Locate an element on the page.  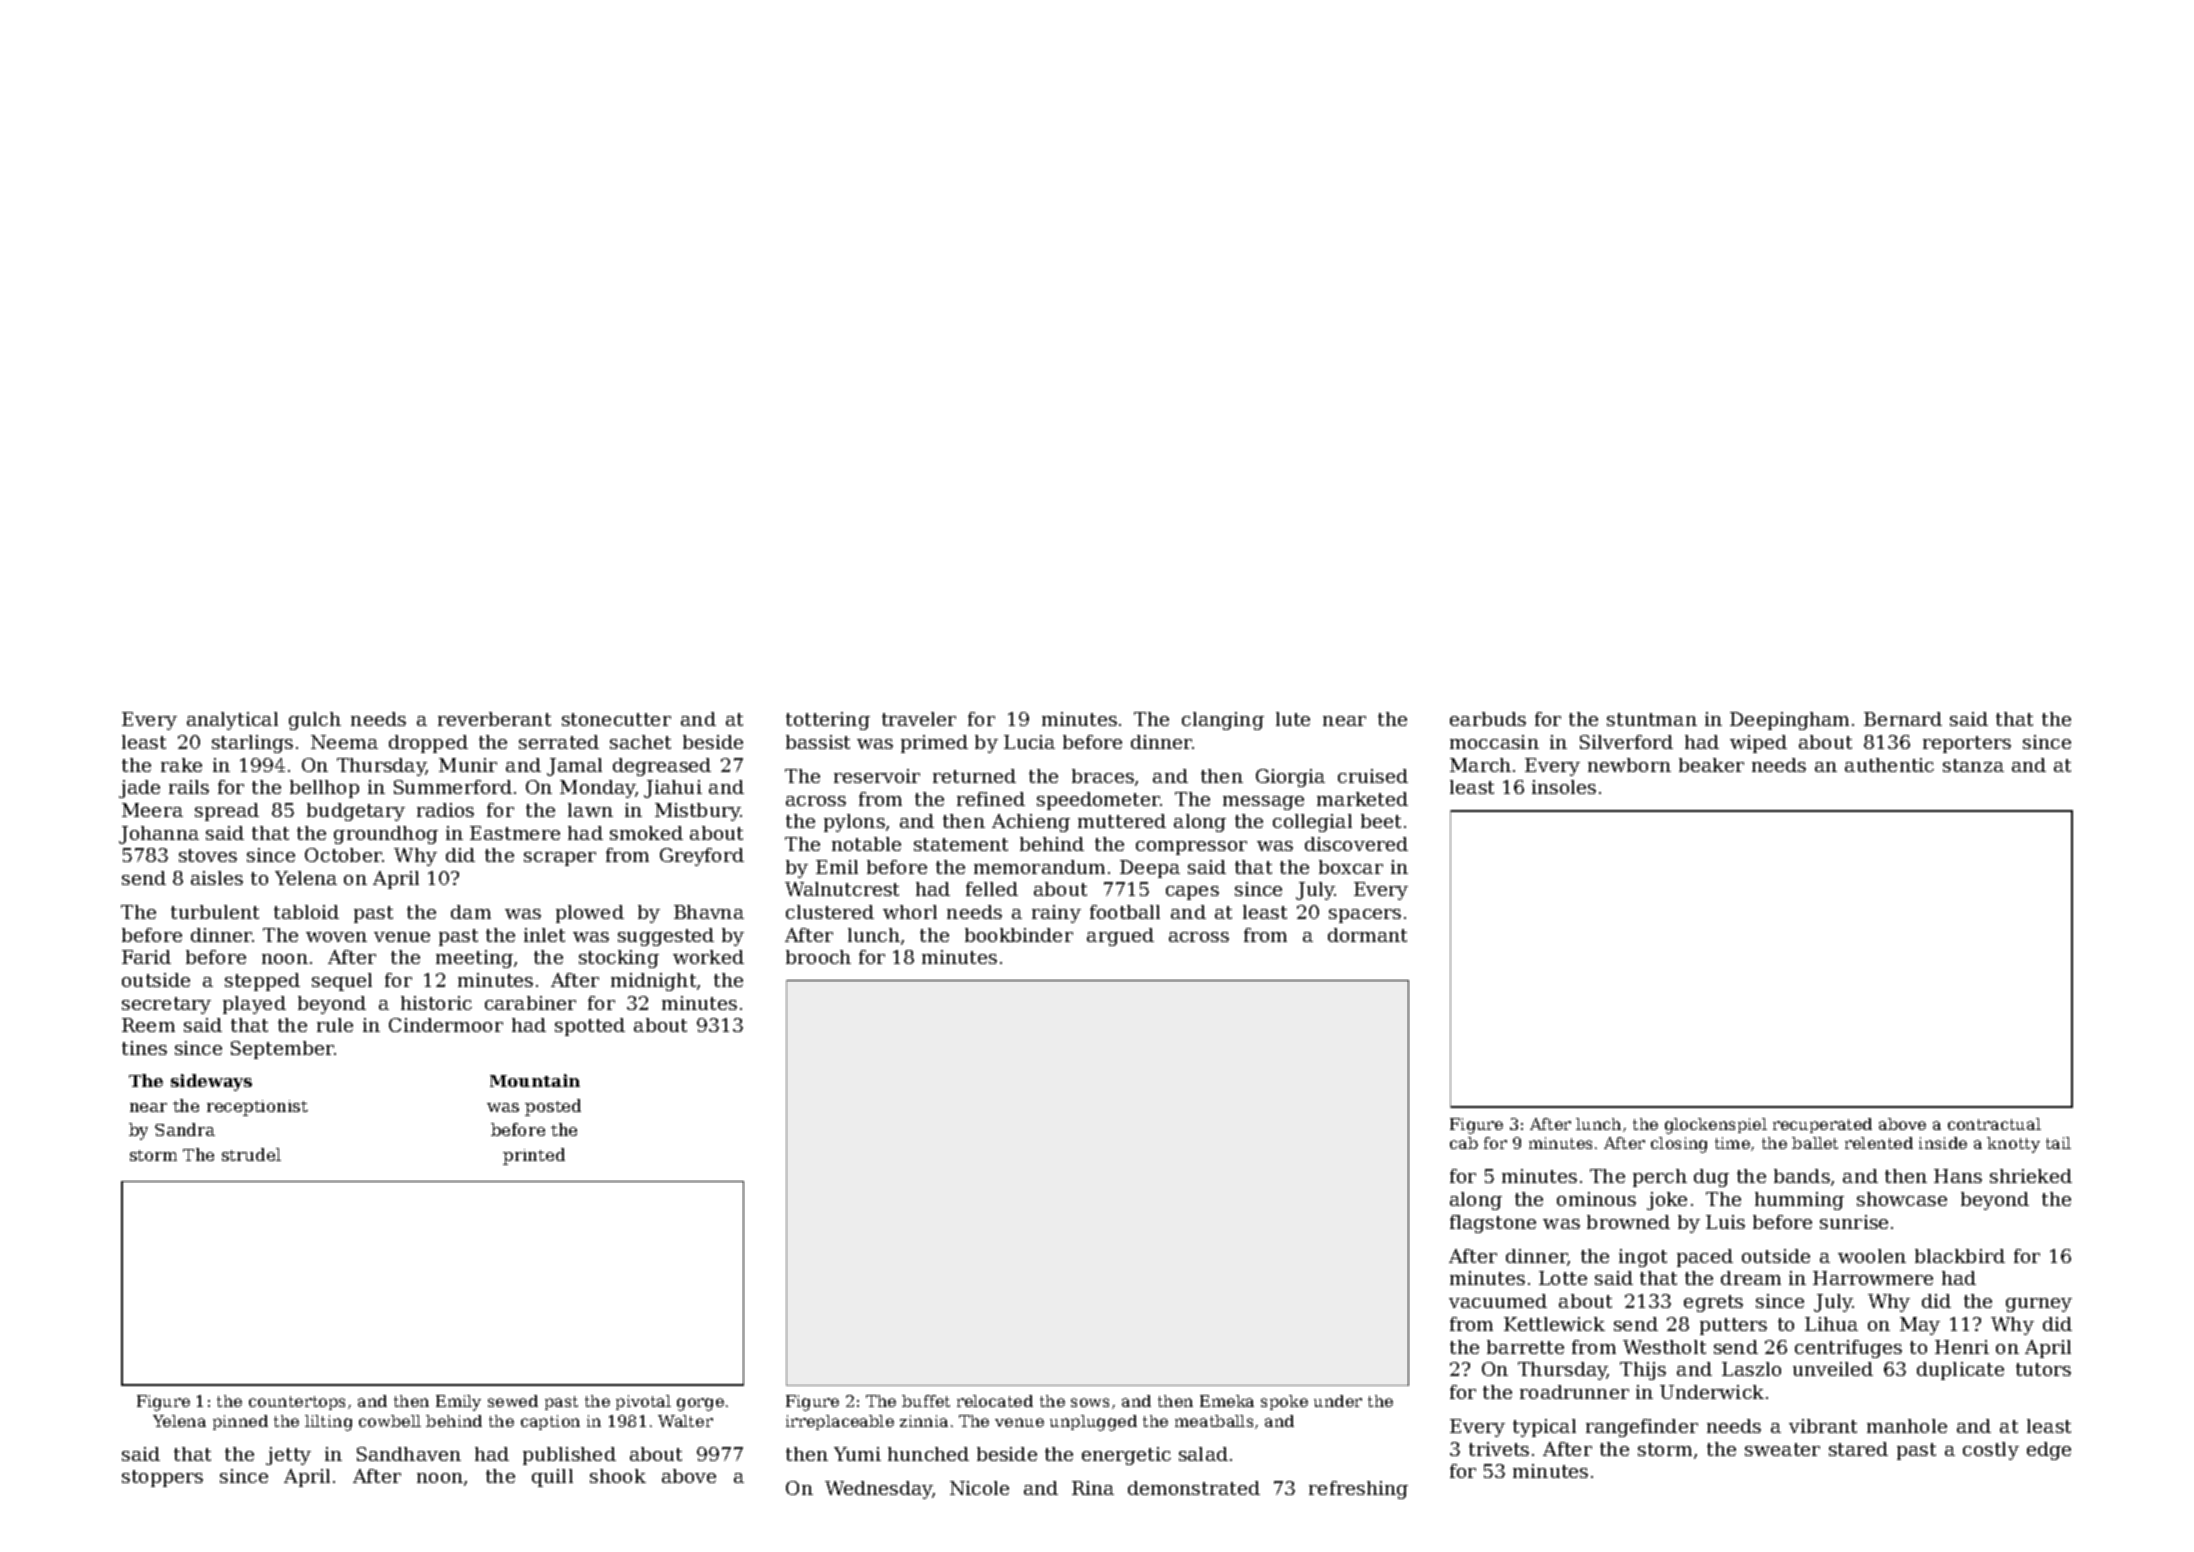
knotty is located at coordinates (2013, 1145).
